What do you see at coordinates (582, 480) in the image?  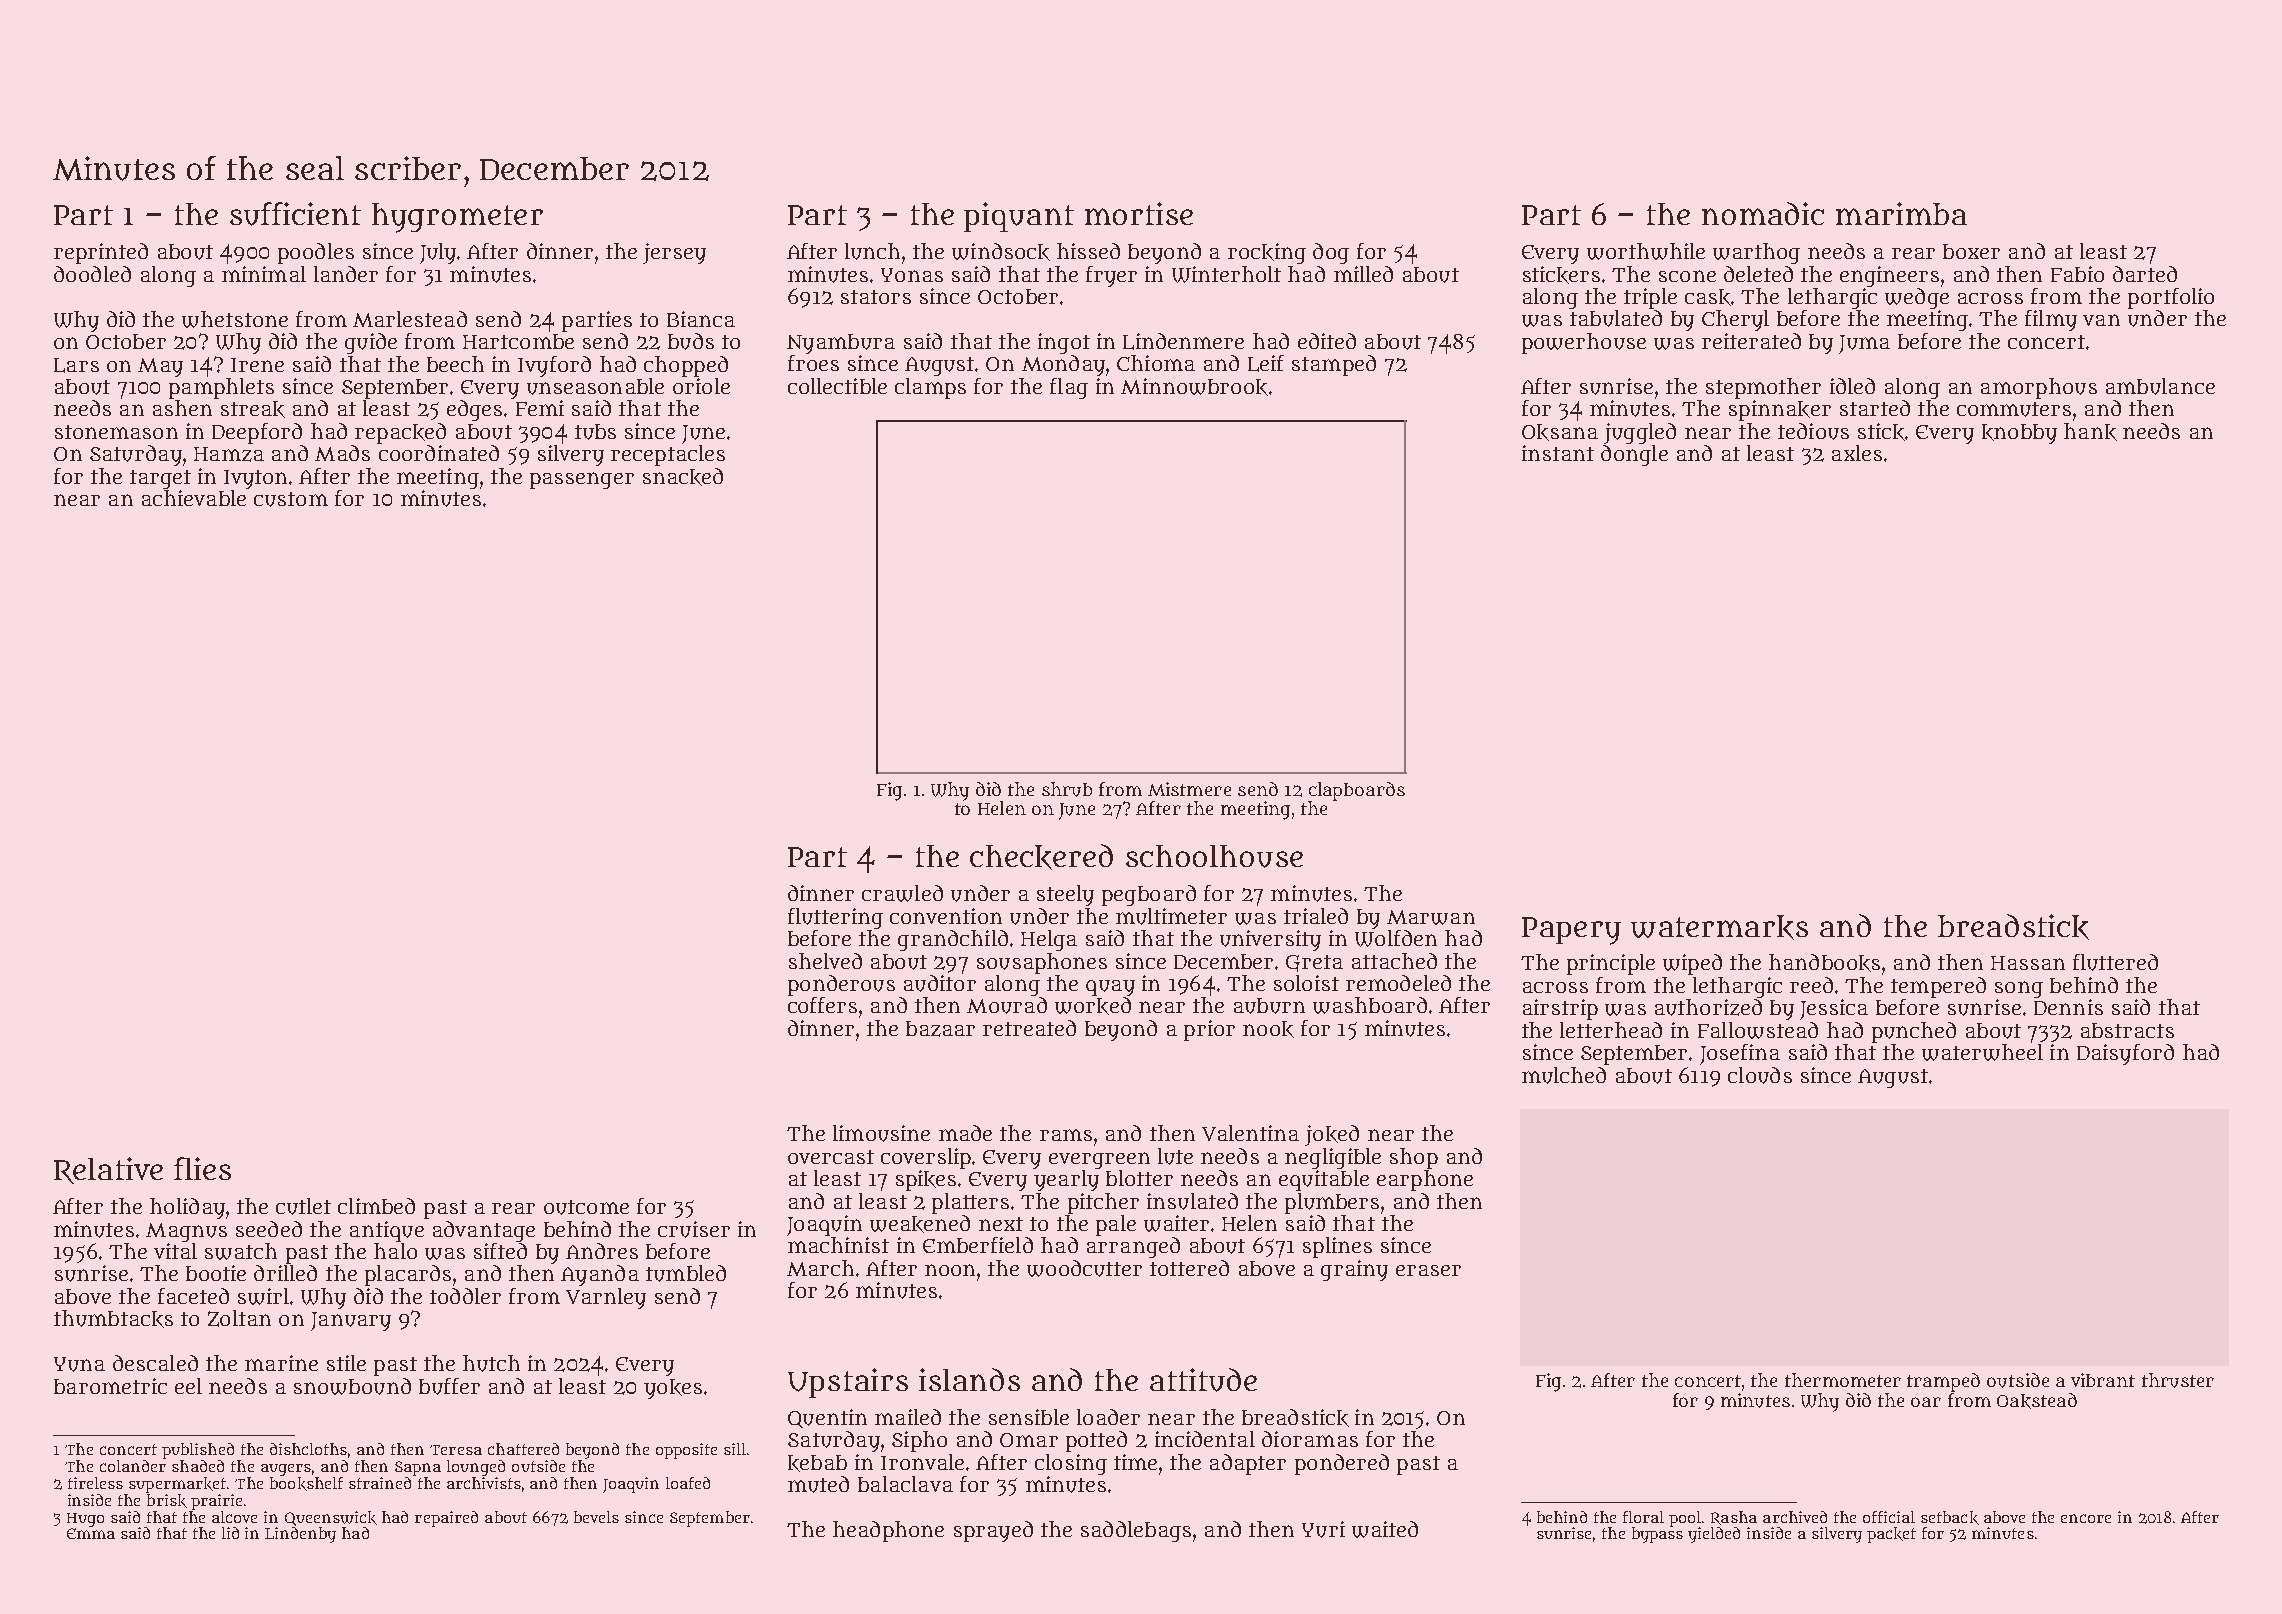 I see `passenger` at bounding box center [582, 480].
